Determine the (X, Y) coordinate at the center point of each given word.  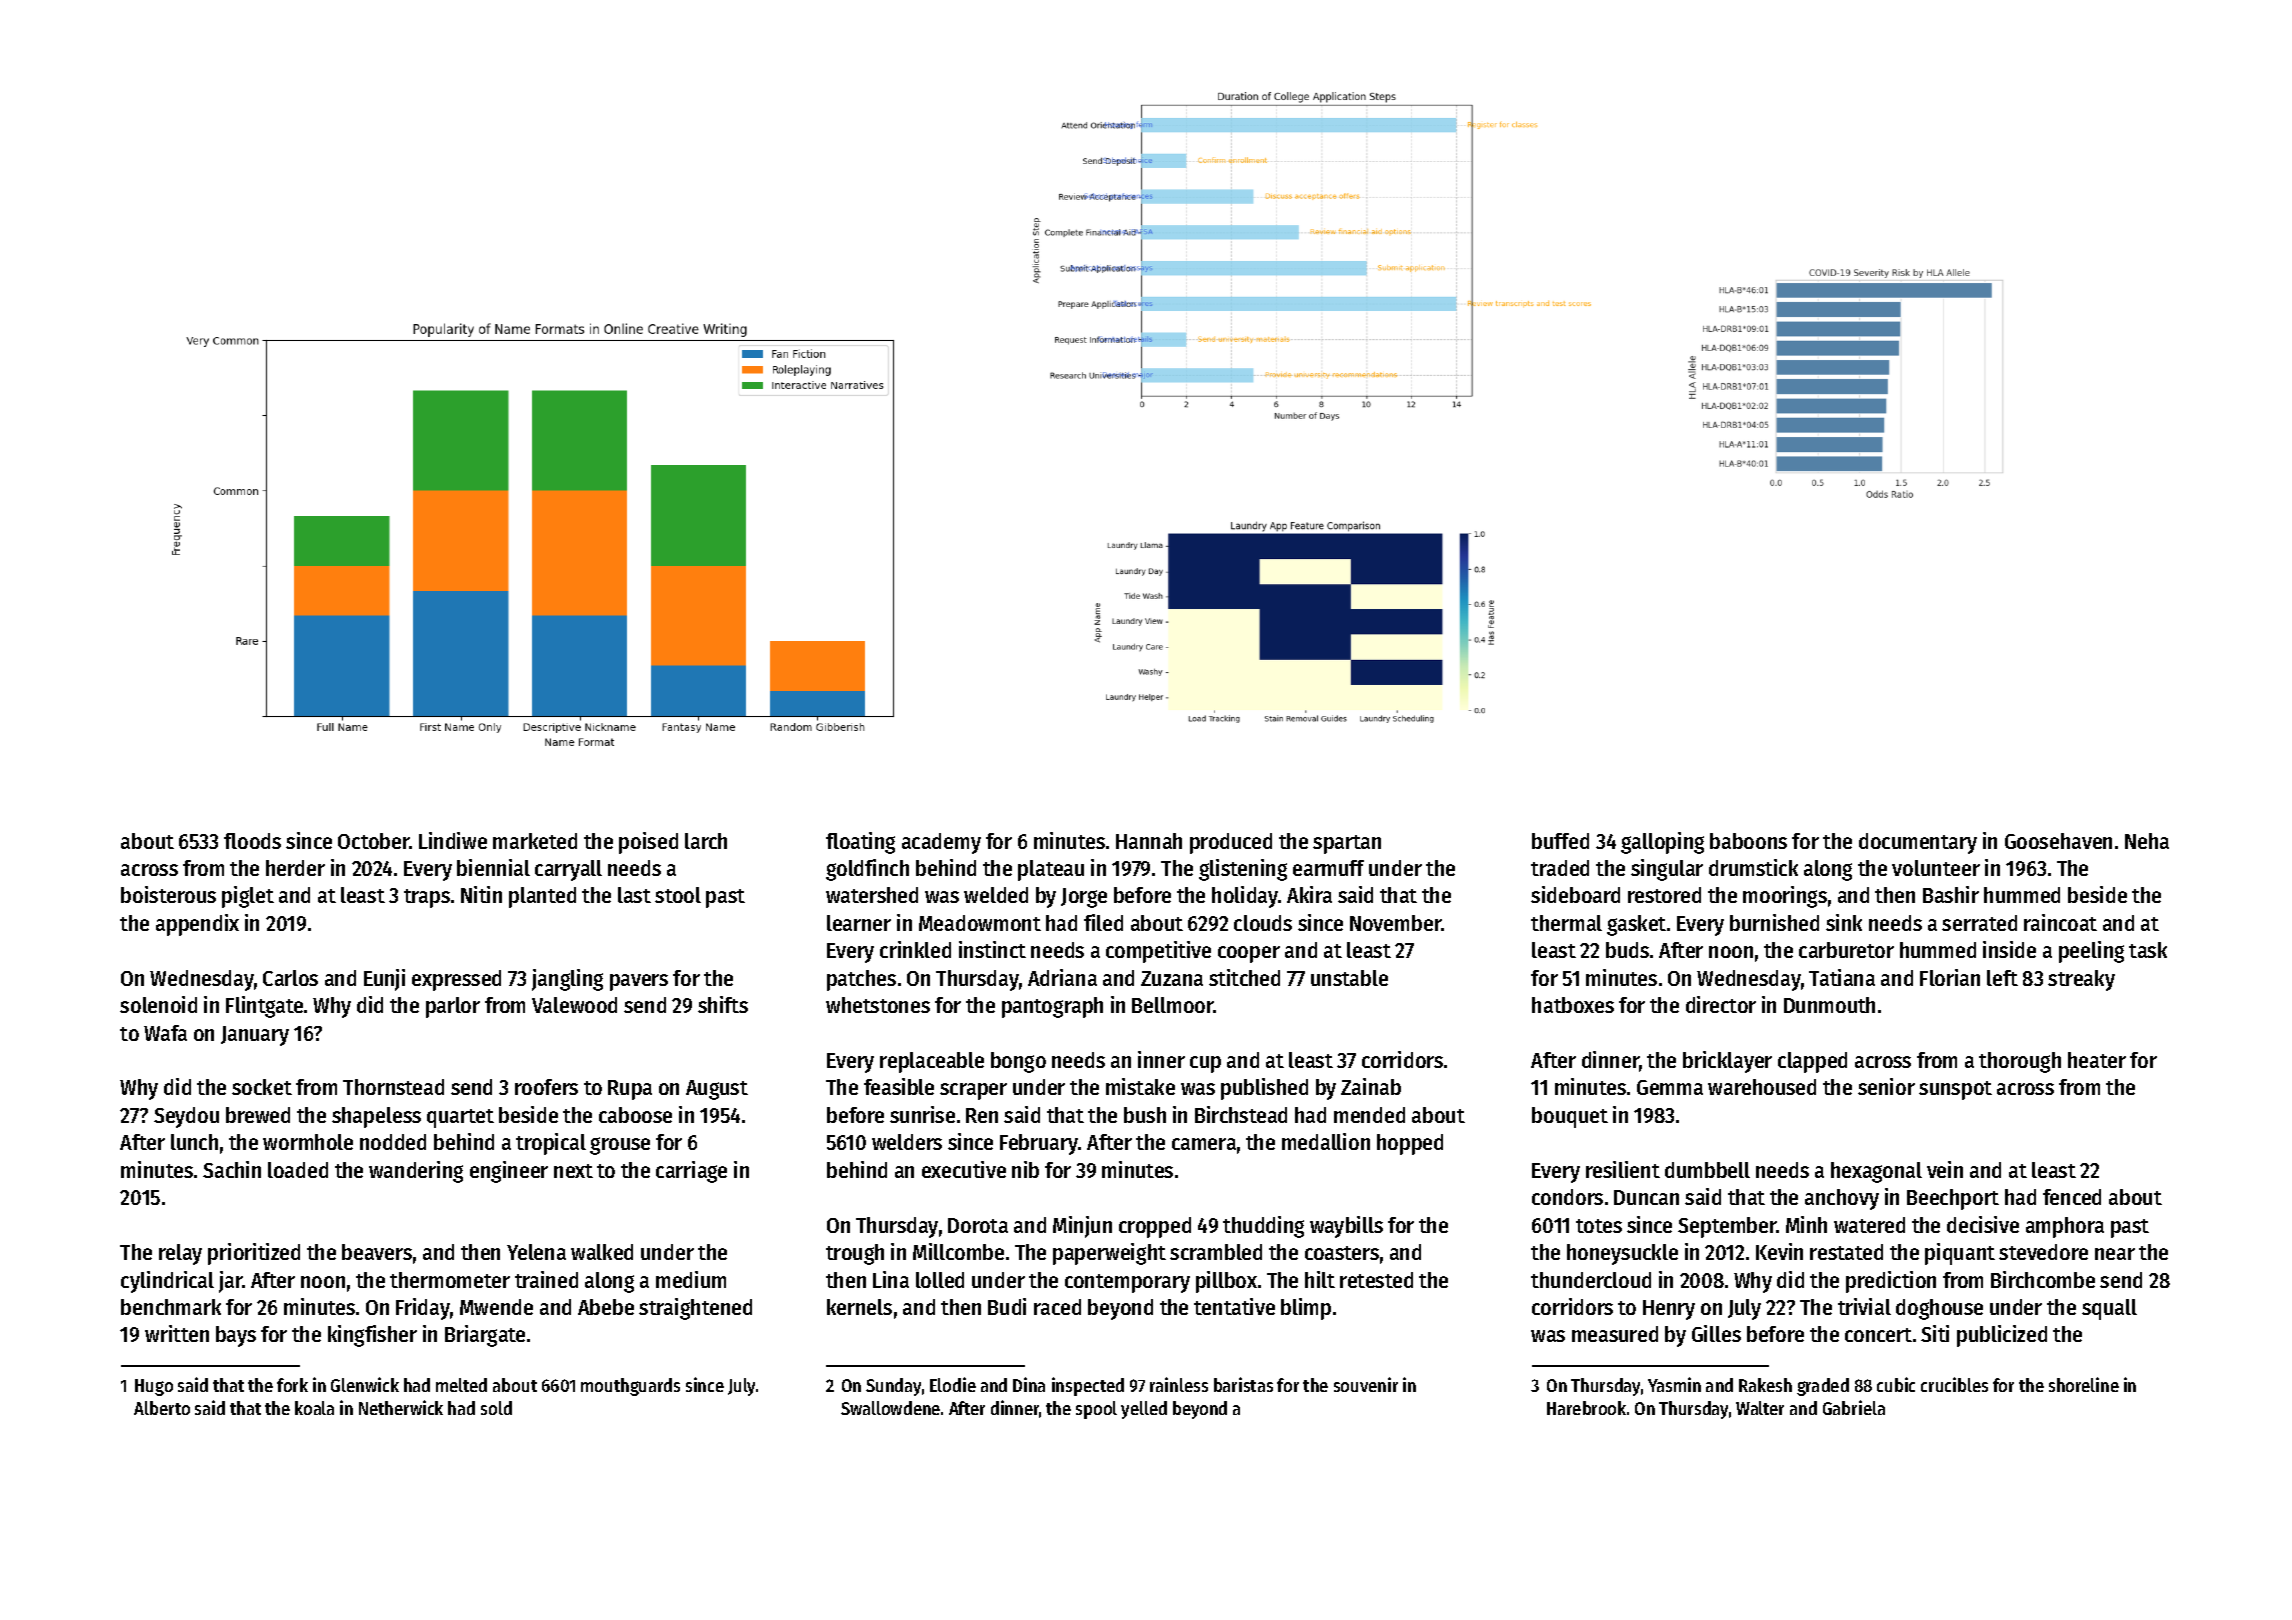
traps (427, 898)
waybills (1346, 1227)
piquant (1960, 1254)
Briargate (485, 1336)
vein (1945, 1169)
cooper (1249, 954)
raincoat (2060, 922)
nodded (393, 1142)
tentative (1234, 1306)
